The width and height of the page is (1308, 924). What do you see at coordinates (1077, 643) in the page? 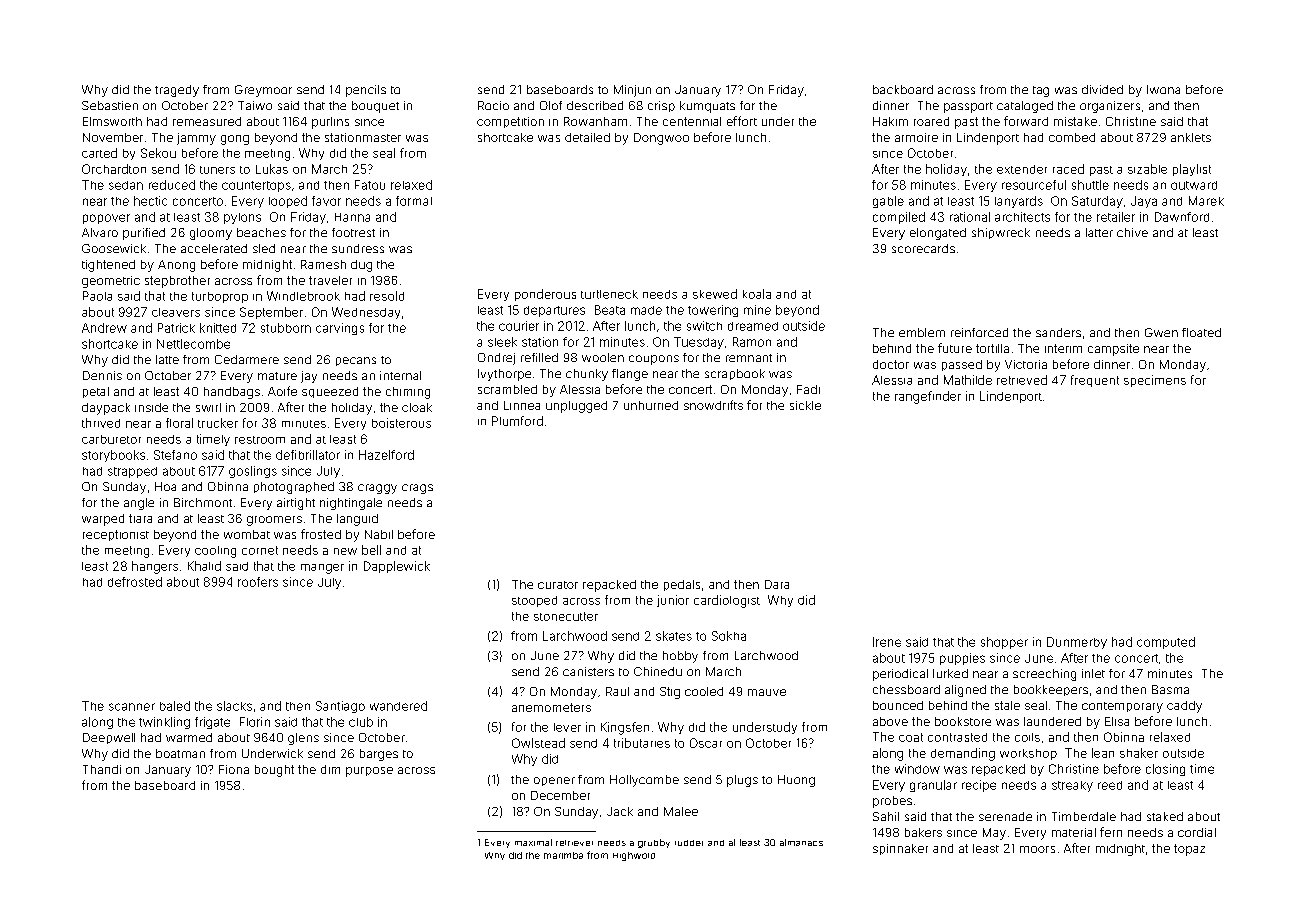
I see `Dunmerby` at bounding box center [1077, 643].
